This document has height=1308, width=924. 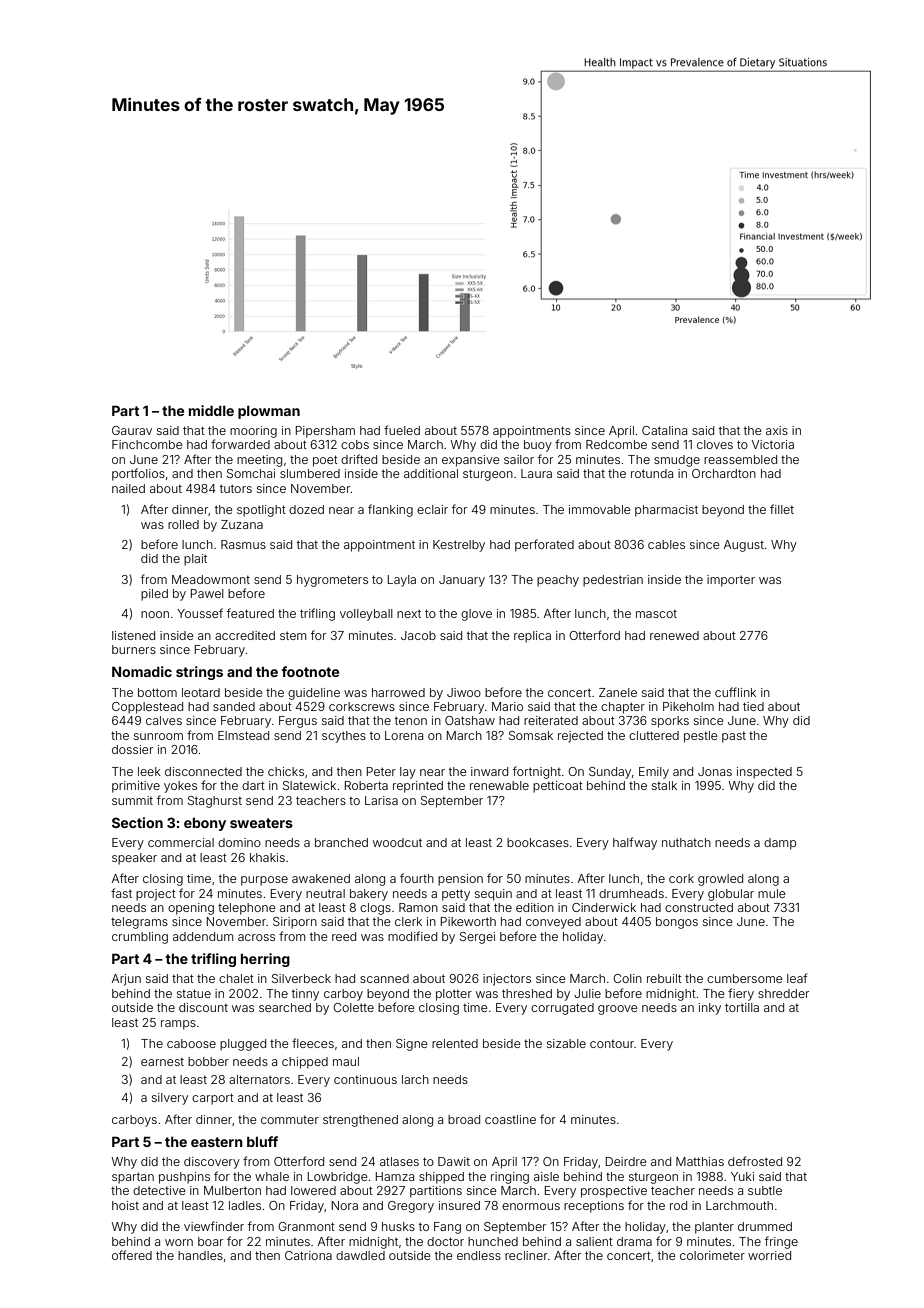 I want to click on Slatewick, so click(x=309, y=785).
